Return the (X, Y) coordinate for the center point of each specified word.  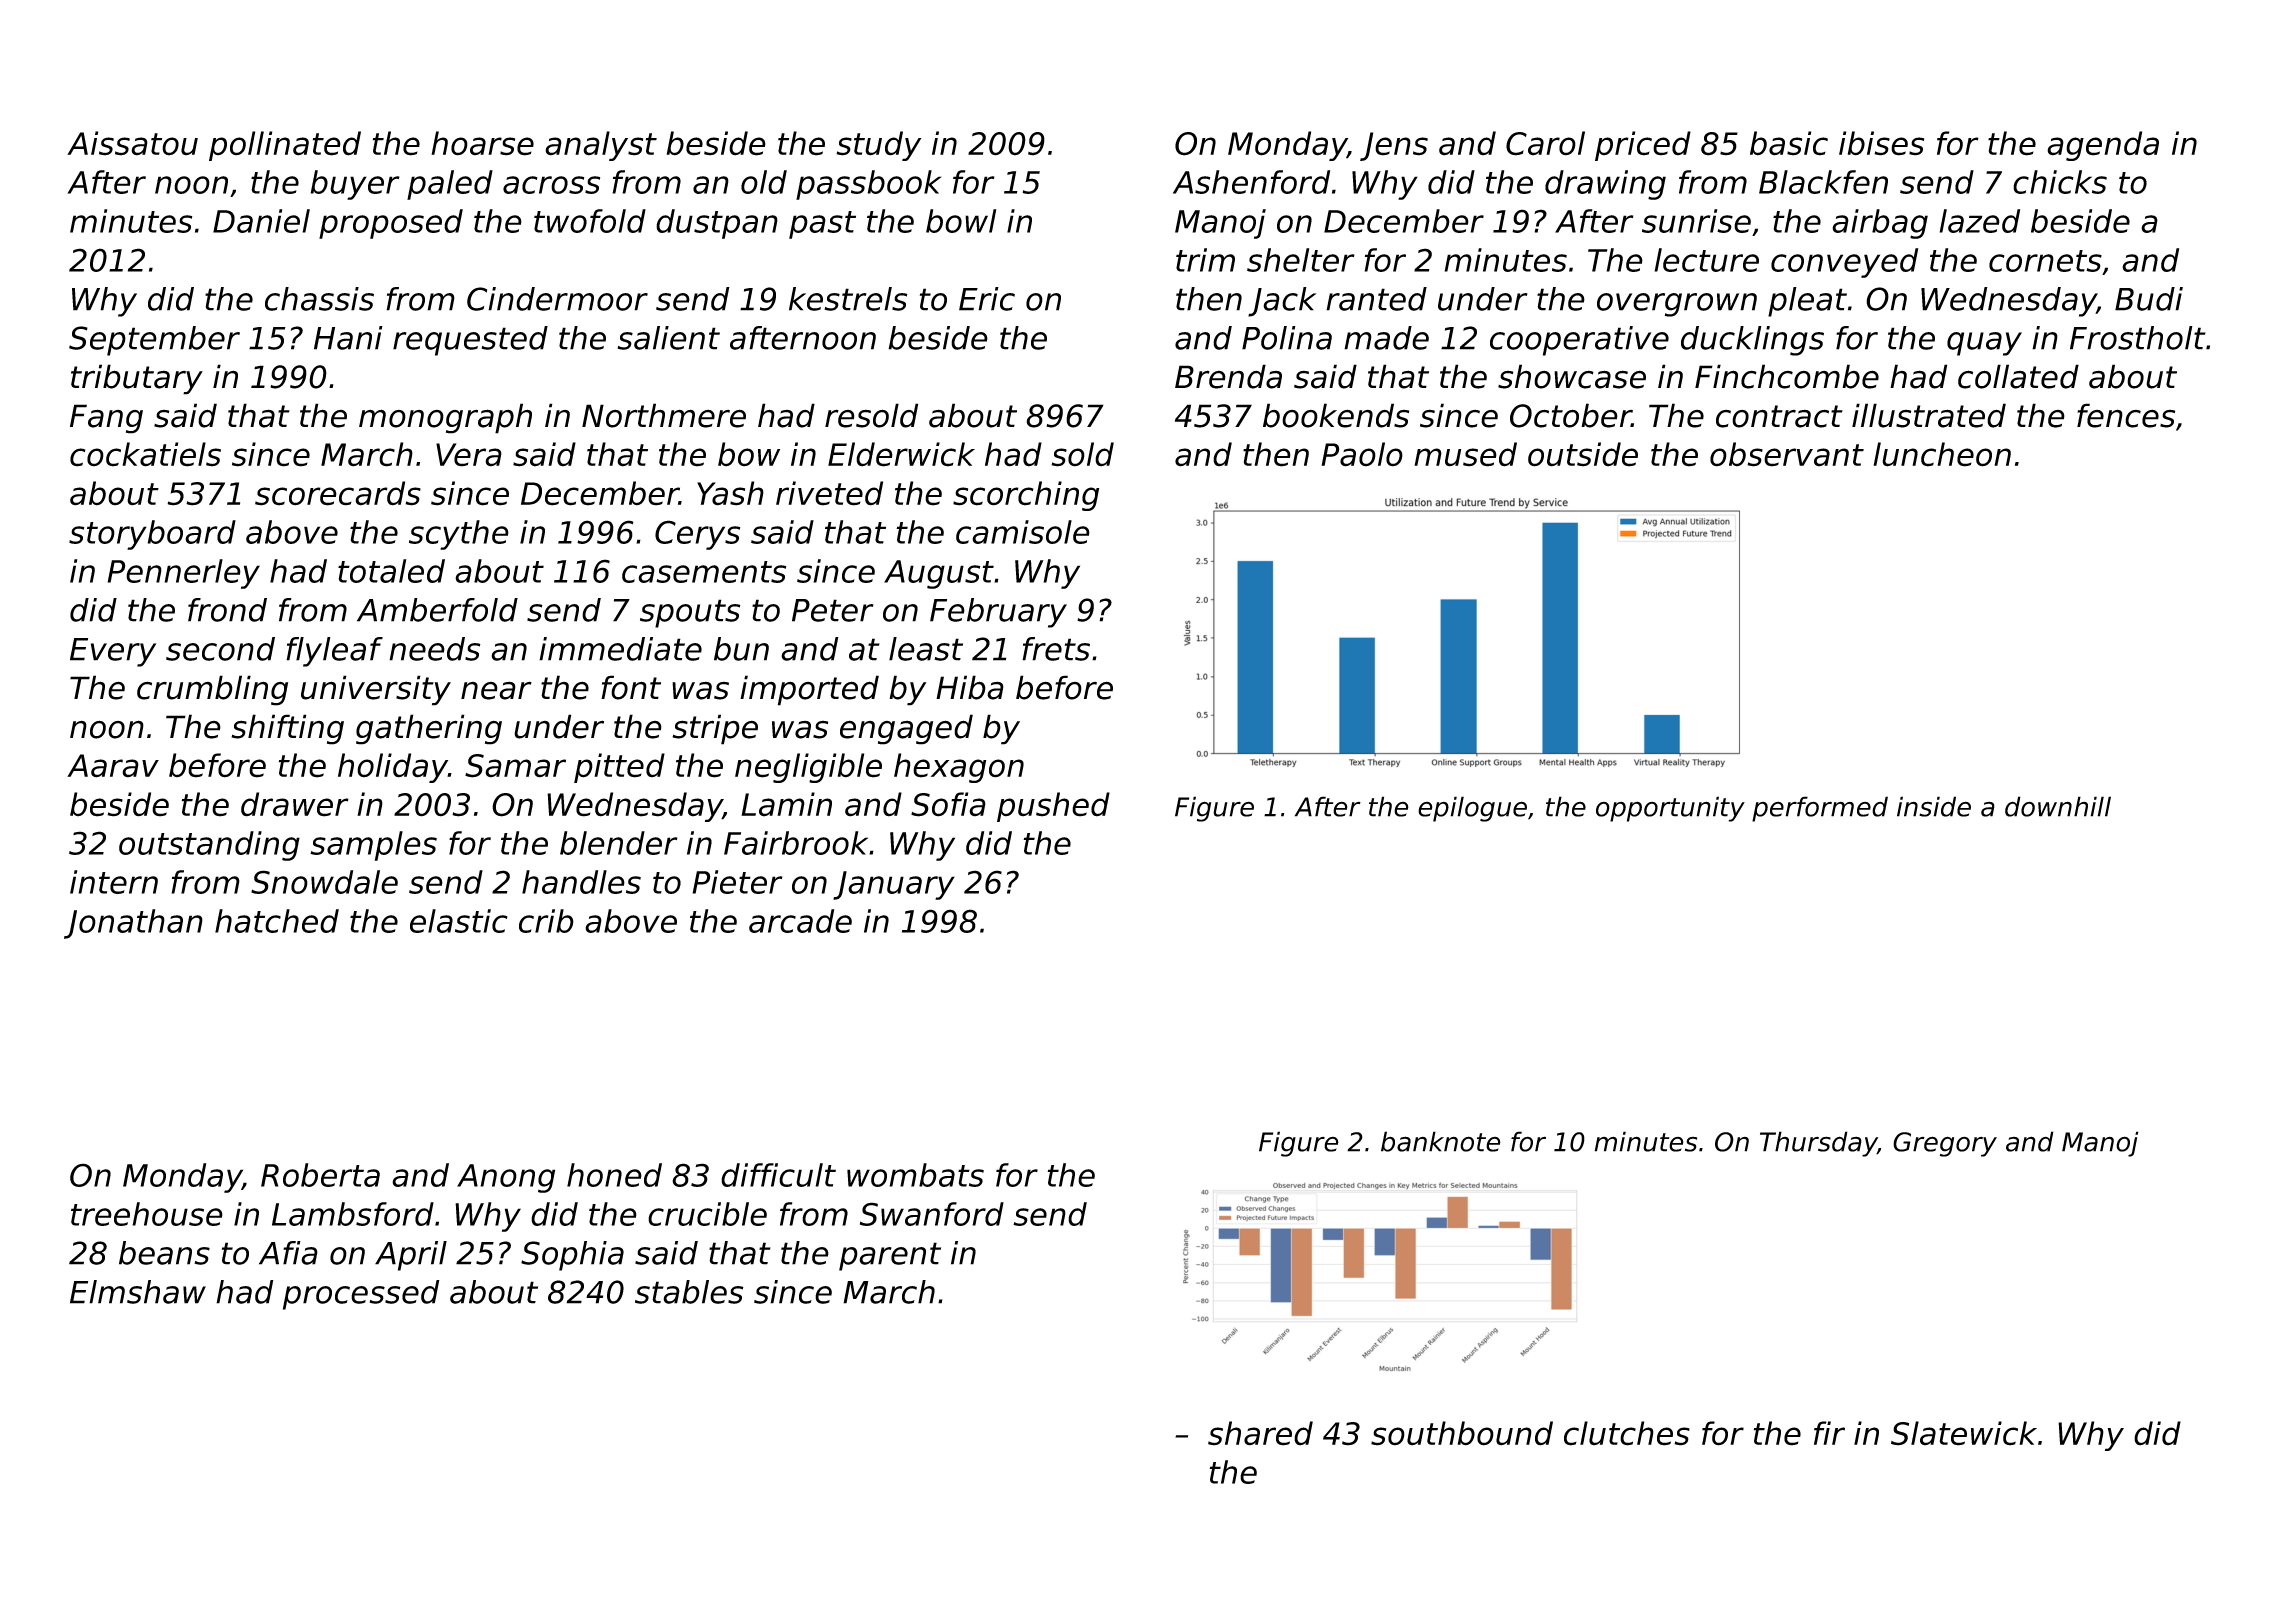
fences (2126, 415)
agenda (2103, 146)
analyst (601, 146)
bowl (961, 221)
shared (1260, 1433)
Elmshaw (138, 1292)
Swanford (932, 1214)
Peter (833, 610)
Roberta (320, 1175)
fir (1829, 1433)
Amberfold (437, 610)
